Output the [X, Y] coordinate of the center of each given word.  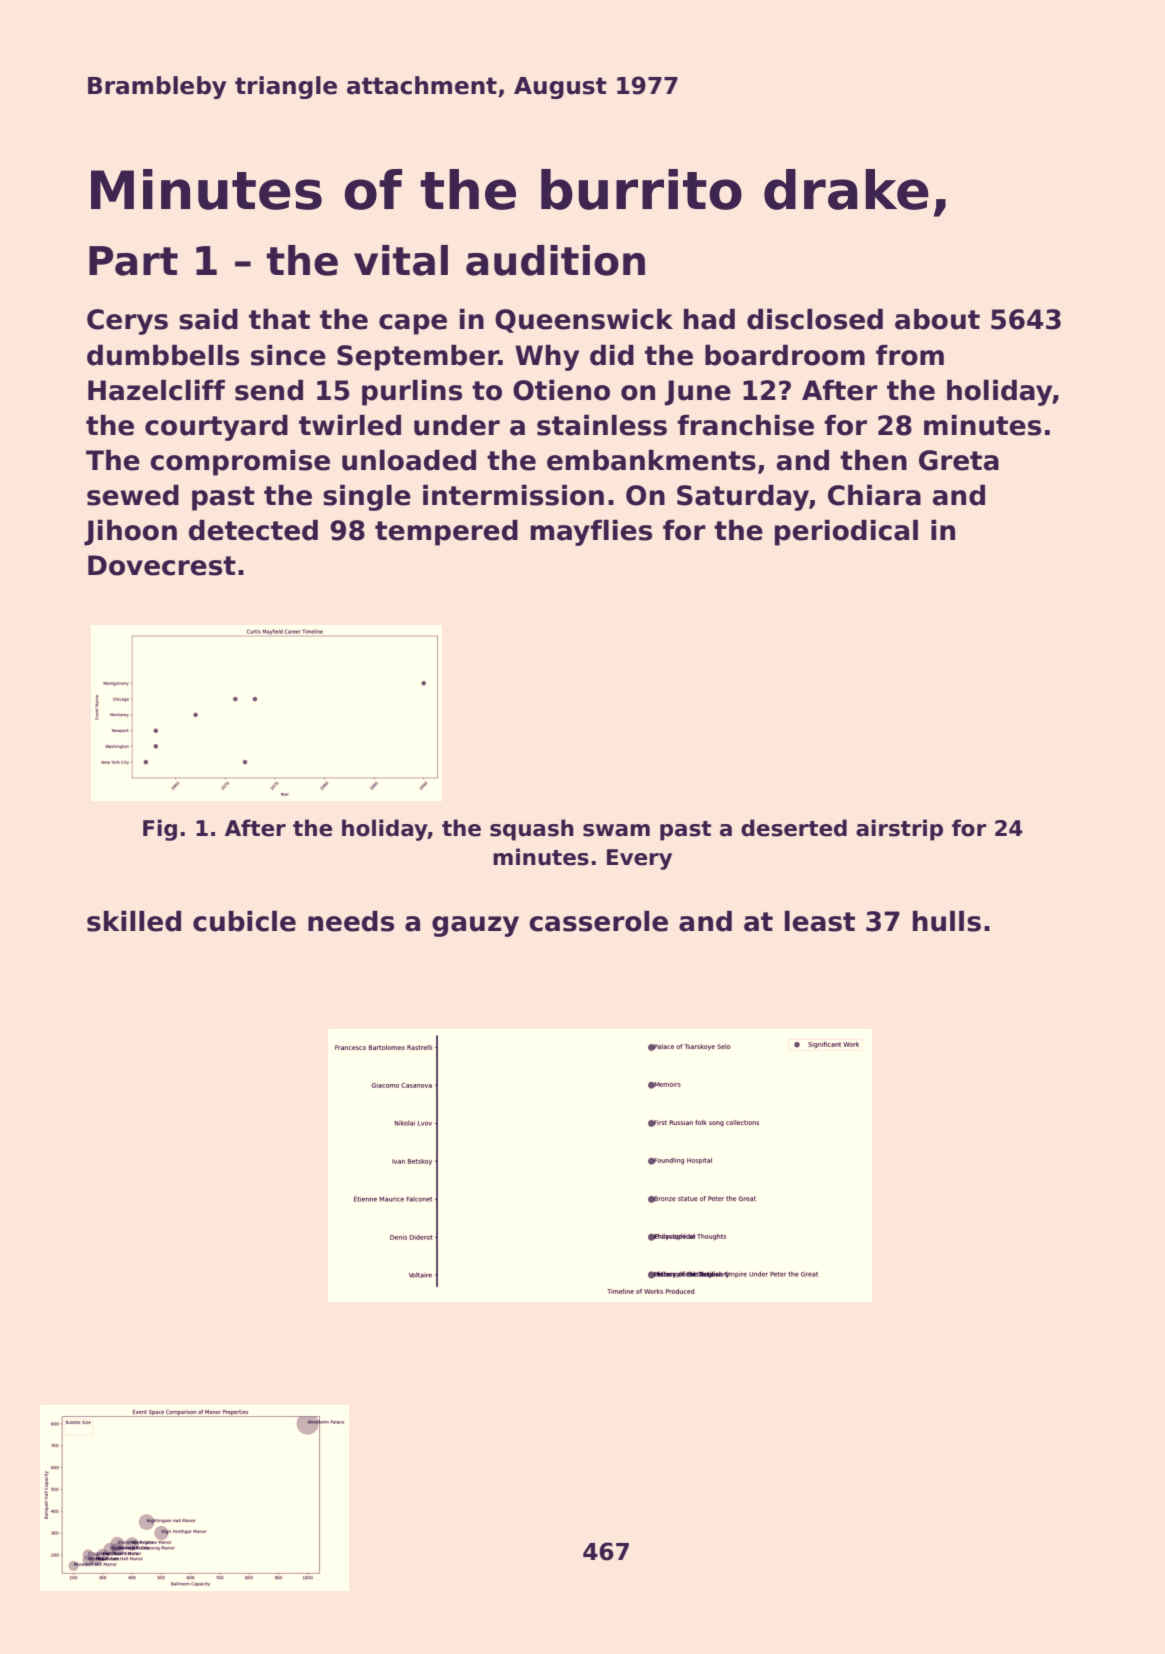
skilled [134, 921]
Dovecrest [162, 565]
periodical [846, 533]
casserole [598, 921]
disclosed [815, 319]
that [279, 319]
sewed [133, 495]
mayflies [591, 533]
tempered [446, 533]
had [709, 319]
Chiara [874, 495]
